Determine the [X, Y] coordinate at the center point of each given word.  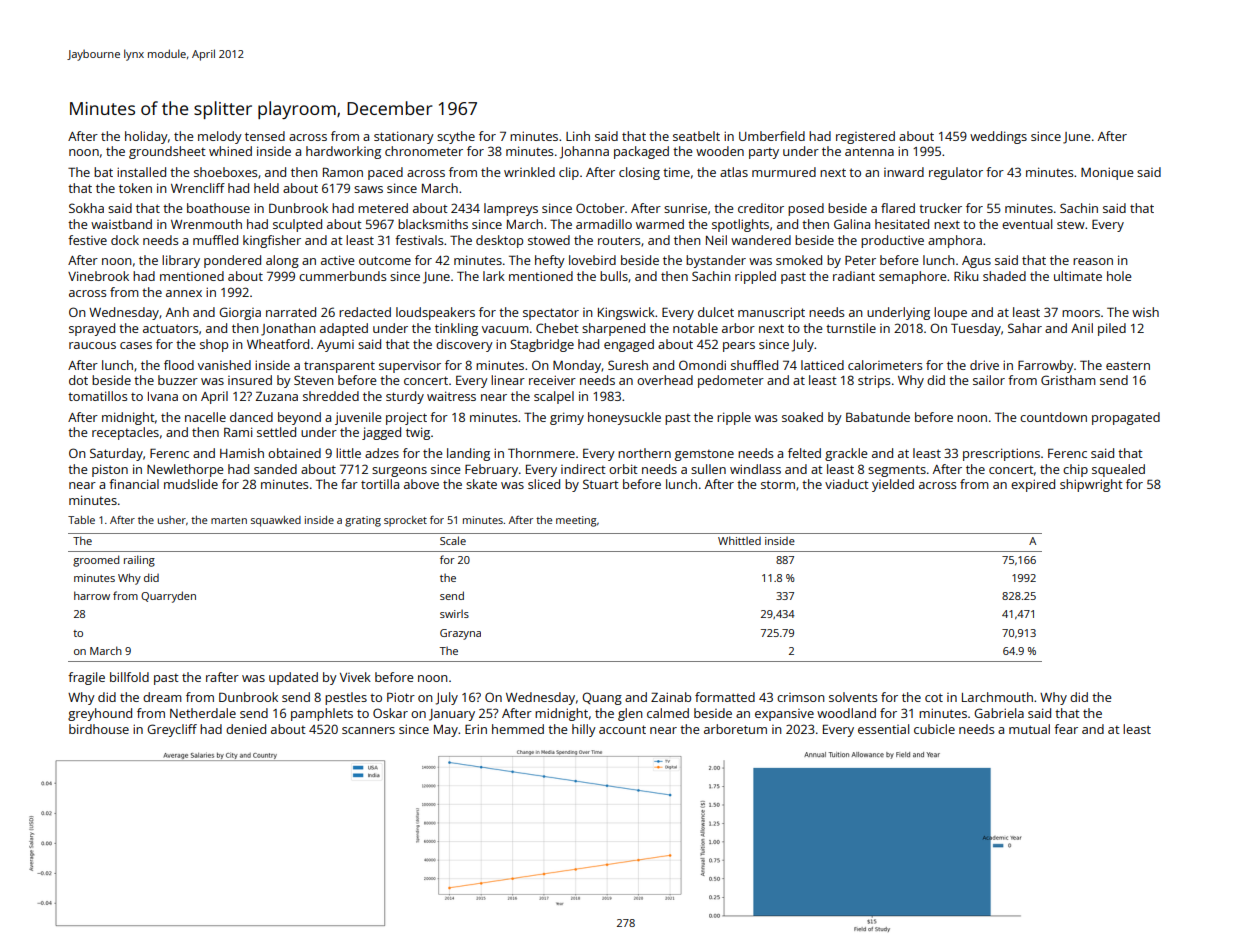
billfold [129, 677]
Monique [1107, 173]
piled [1112, 329]
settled [276, 432]
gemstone [704, 455]
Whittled [739, 540]
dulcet [716, 312]
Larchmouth [997, 697]
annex [184, 293]
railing [139, 561]
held [266, 188]
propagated [1126, 418]
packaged [641, 152]
